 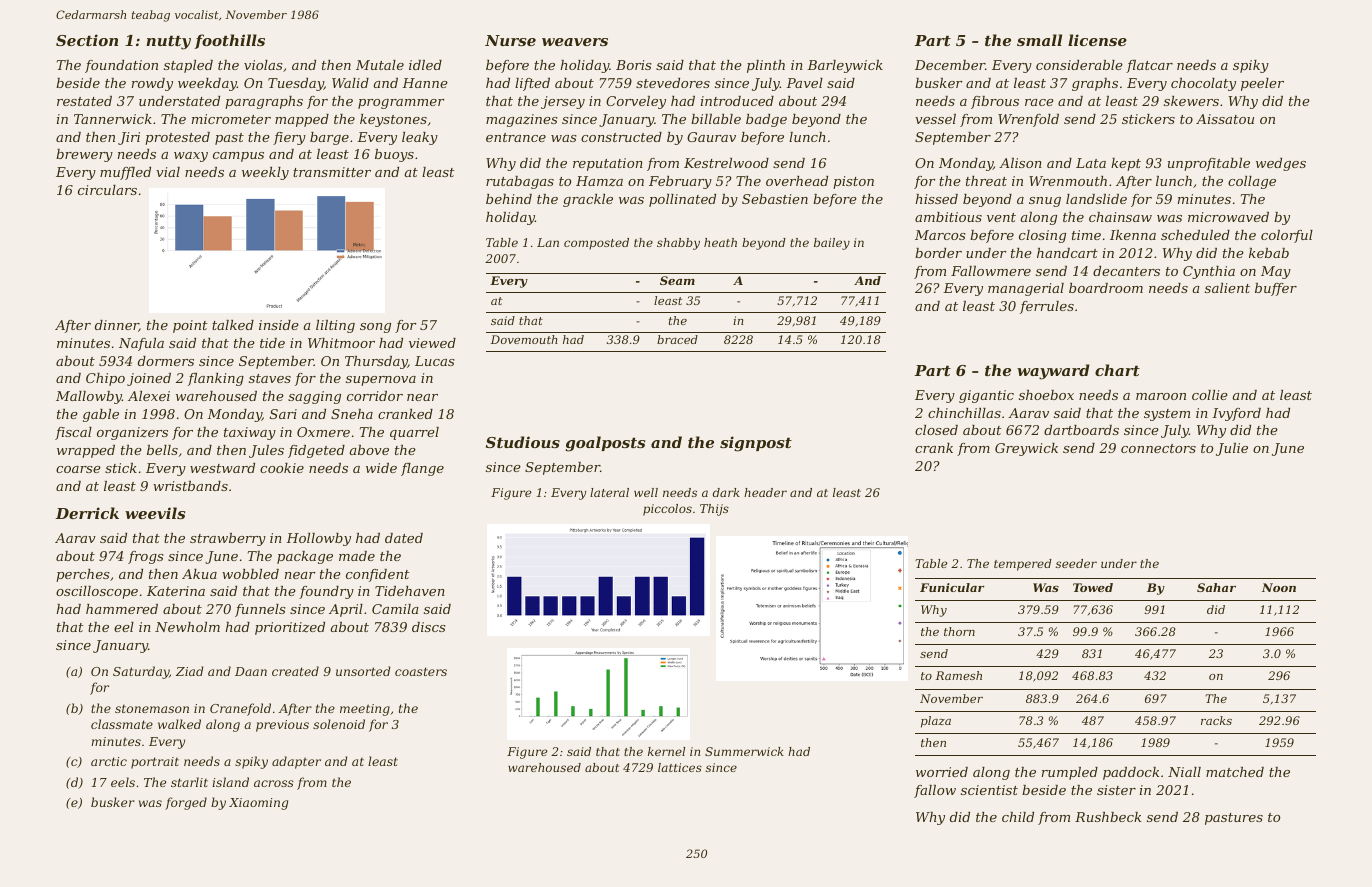 I want to click on dinner, so click(x=117, y=326).
